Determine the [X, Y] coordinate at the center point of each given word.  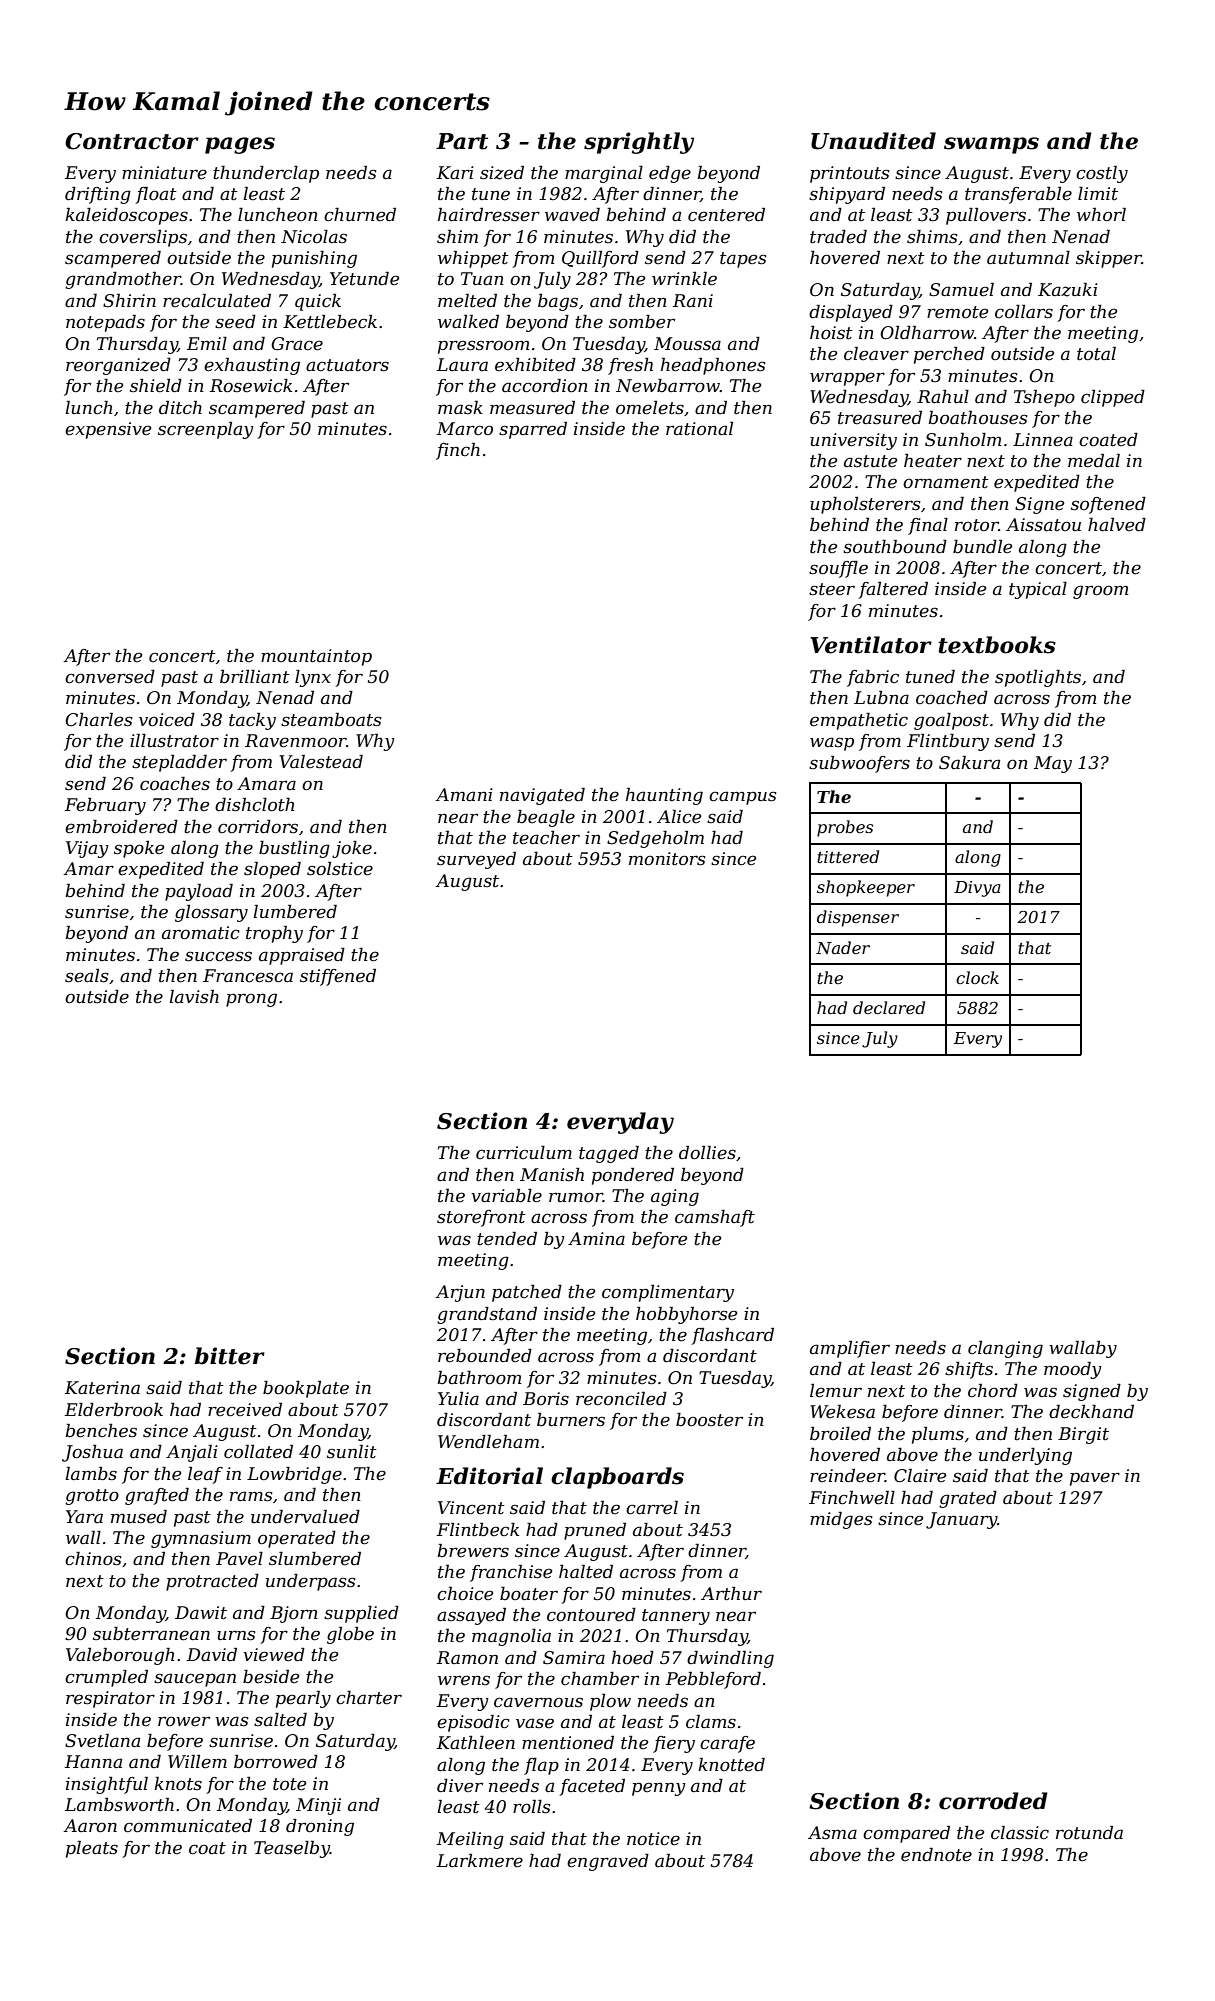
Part [462, 141]
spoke [139, 849]
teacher [546, 838]
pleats [92, 1849]
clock [977, 977]
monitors [667, 859]
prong [251, 1000]
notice [653, 1839]
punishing [314, 259]
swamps [991, 145]
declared [889, 1007]
